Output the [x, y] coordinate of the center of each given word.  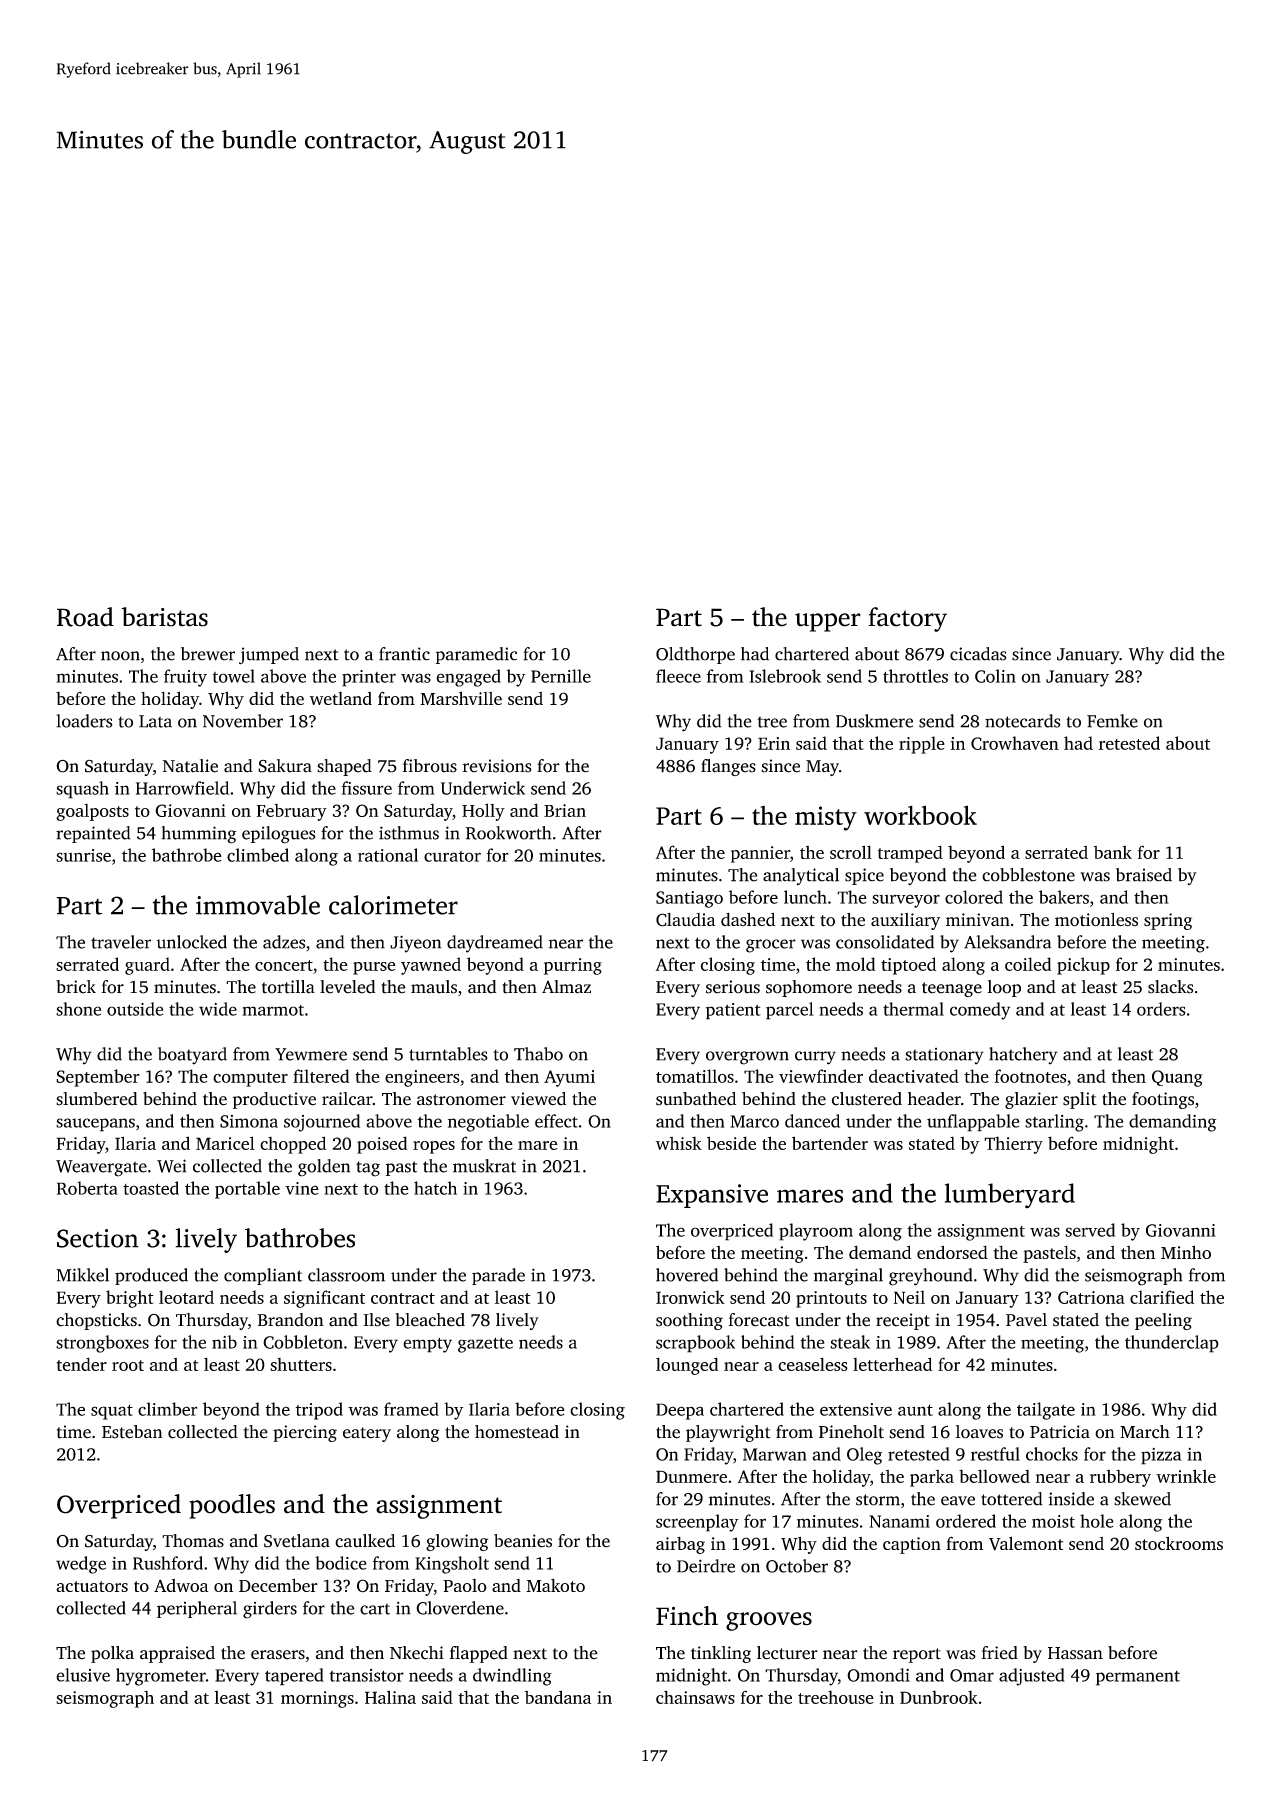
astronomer [461, 1100]
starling [1054, 1123]
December [278, 1585]
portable [247, 1190]
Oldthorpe [695, 655]
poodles [232, 1506]
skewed [1142, 1499]
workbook [920, 815]
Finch [687, 1616]
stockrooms [1179, 1543]
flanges [728, 767]
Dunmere [691, 1476]
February [292, 812]
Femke [1112, 721]
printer [369, 678]
